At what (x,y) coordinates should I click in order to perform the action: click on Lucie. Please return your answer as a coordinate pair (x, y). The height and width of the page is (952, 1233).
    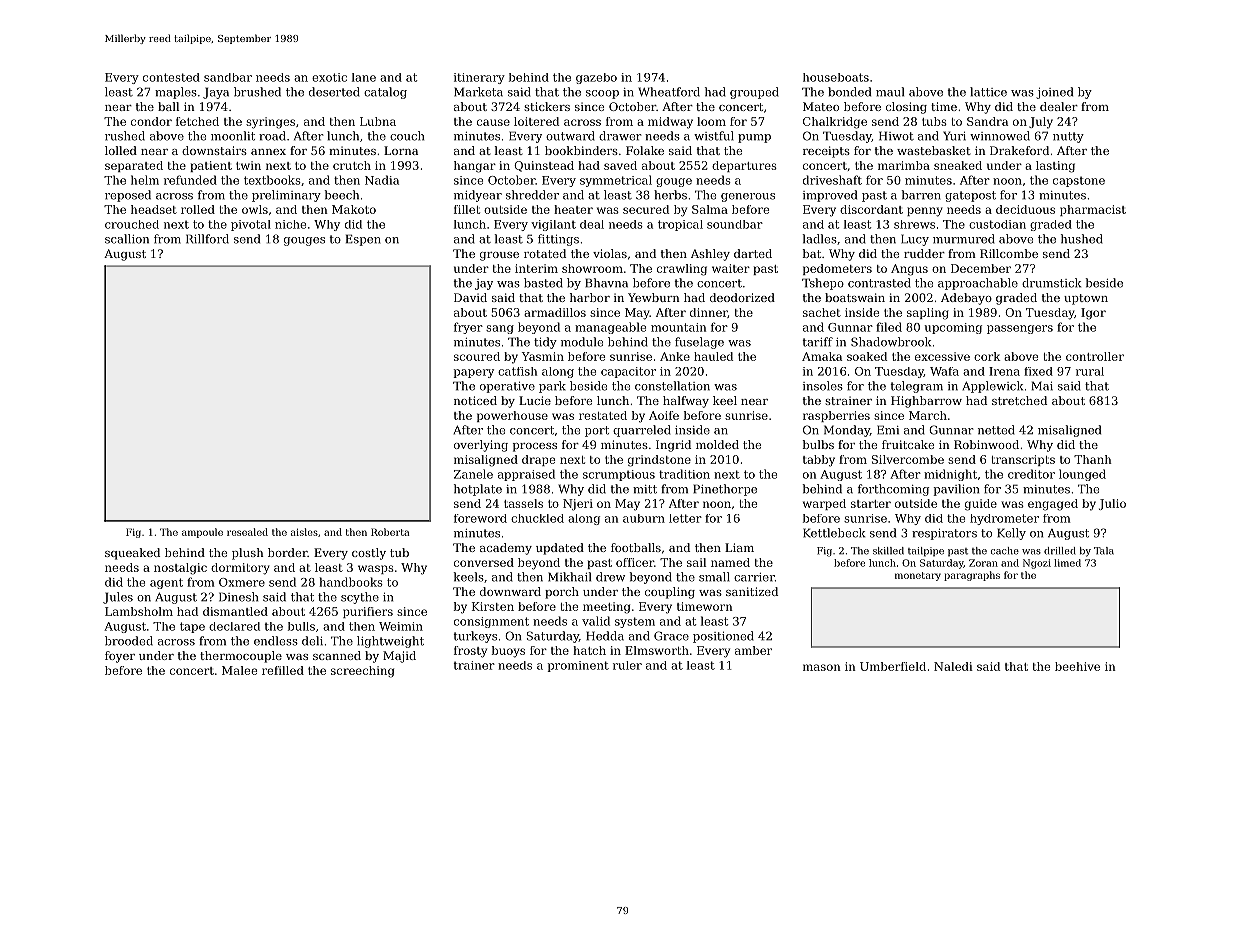
    Looking at the image, I should click on (535, 400).
